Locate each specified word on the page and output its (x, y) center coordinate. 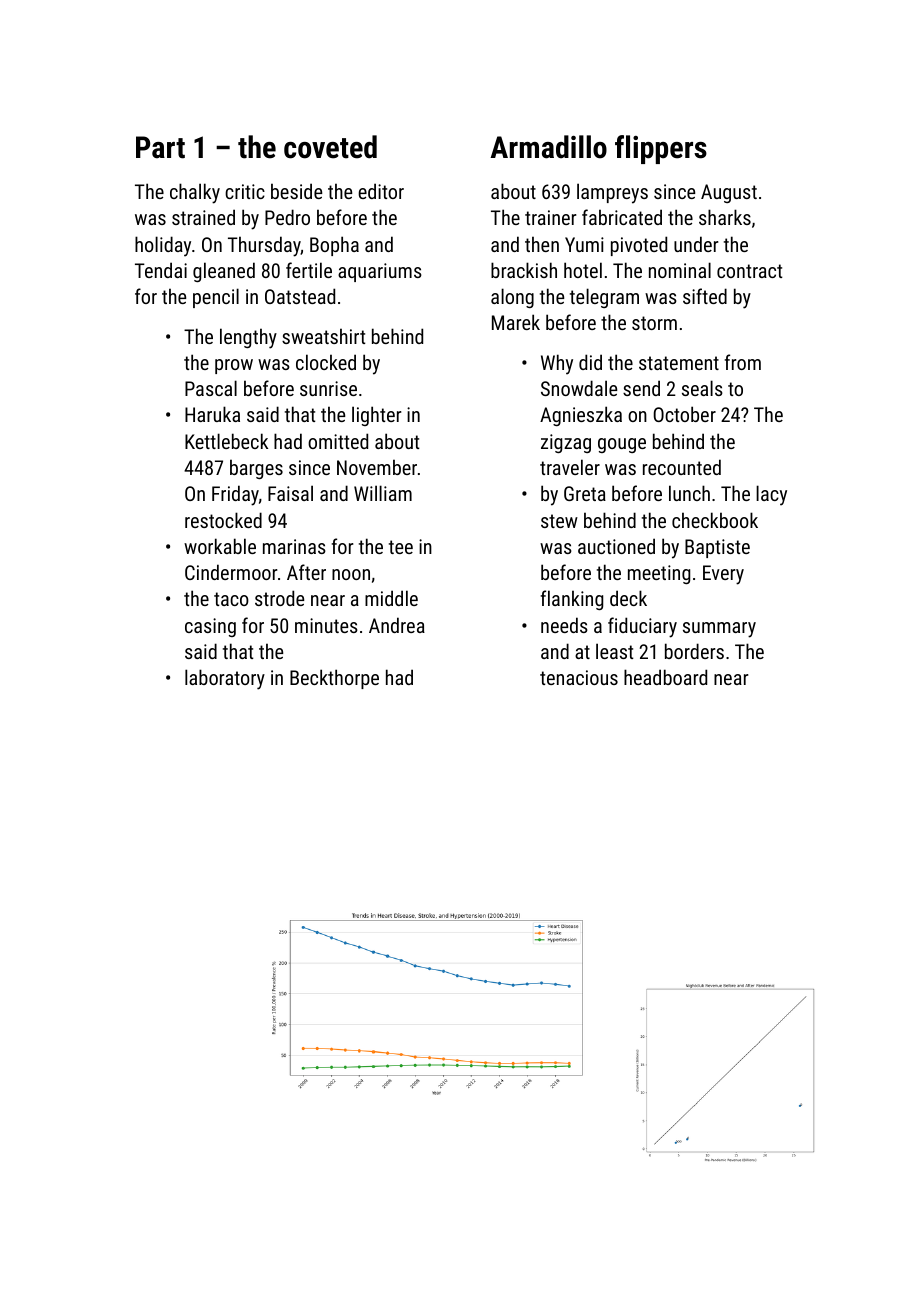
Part (160, 147)
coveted (330, 147)
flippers (661, 149)
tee (401, 547)
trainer (550, 217)
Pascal (211, 388)
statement (679, 363)
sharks (725, 217)
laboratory (225, 679)
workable (220, 546)
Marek (516, 322)
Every (723, 575)
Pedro (287, 217)
